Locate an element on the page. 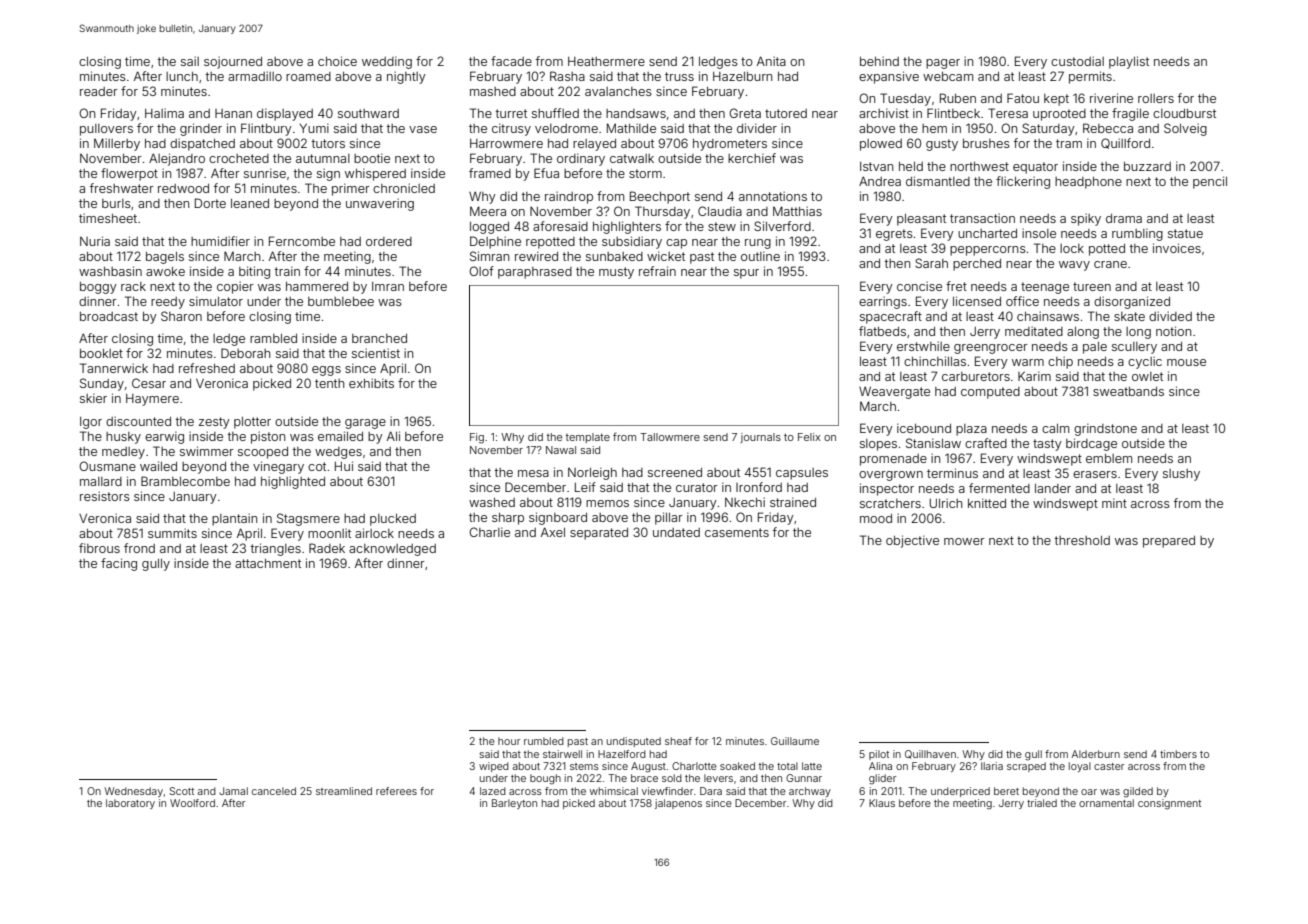 Image resolution: width=1308 pixels, height=924 pixels. spur is located at coordinates (746, 274).
